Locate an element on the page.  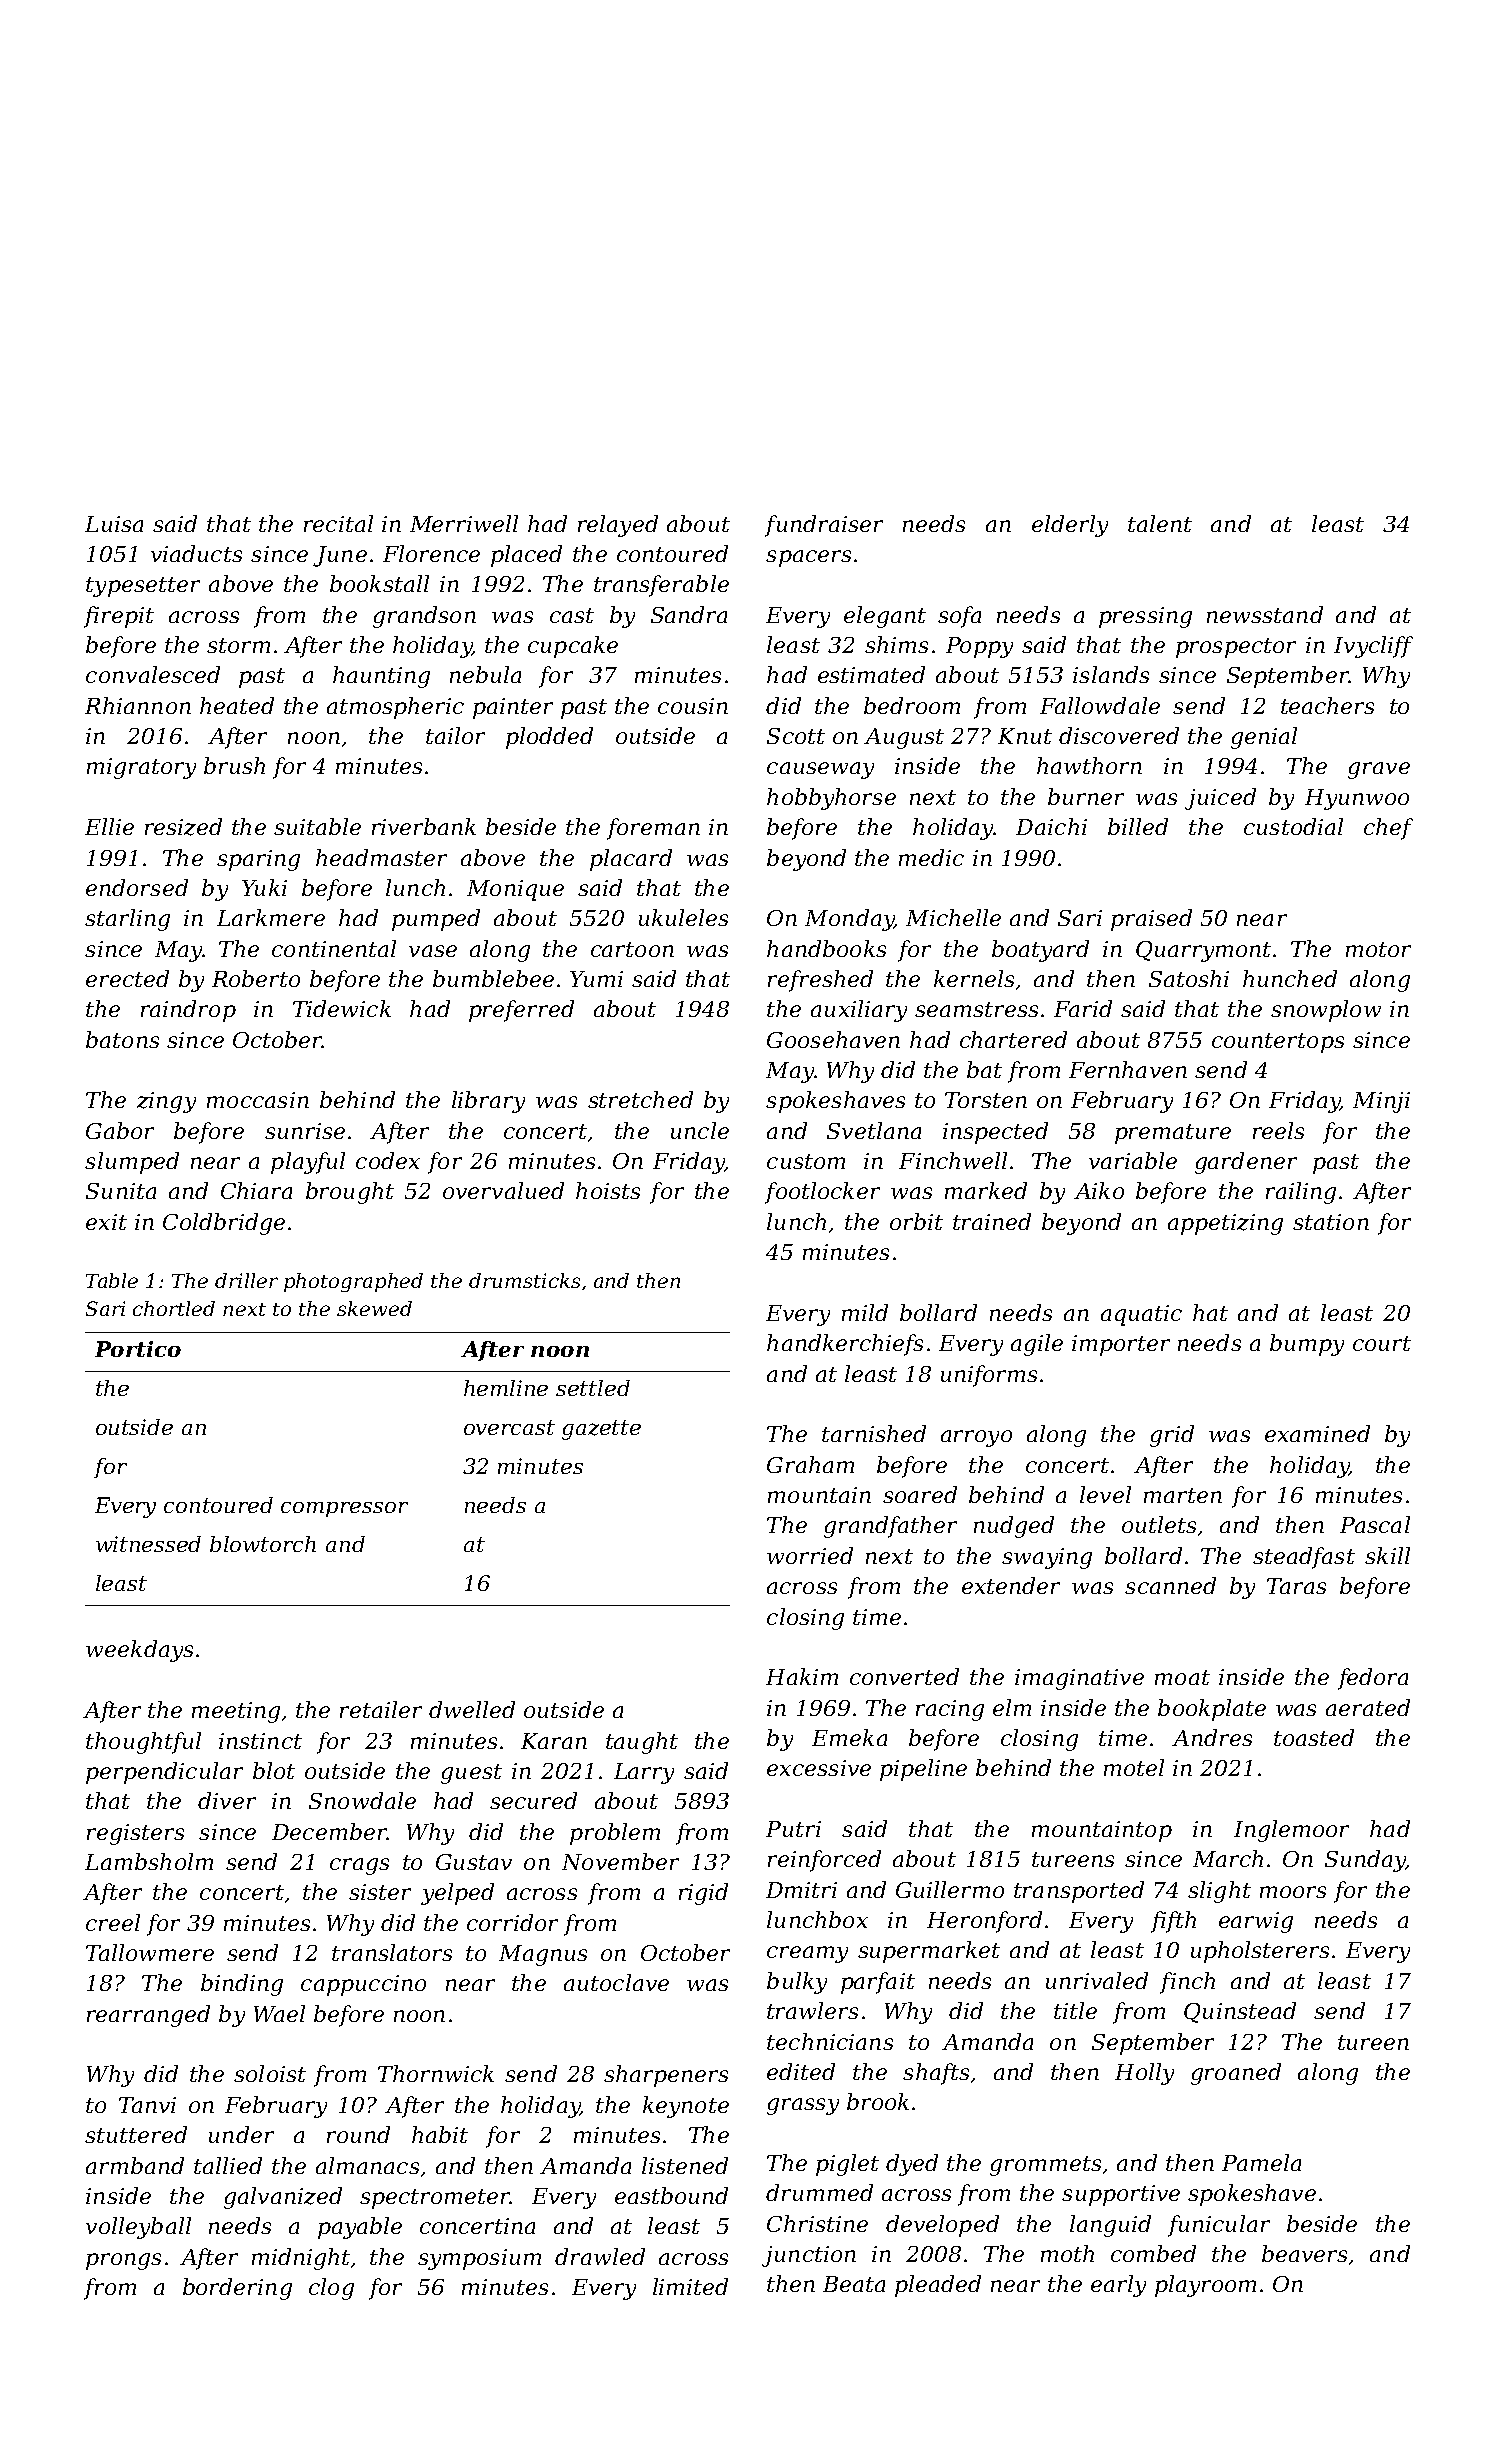
drawled is located at coordinates (600, 2256).
